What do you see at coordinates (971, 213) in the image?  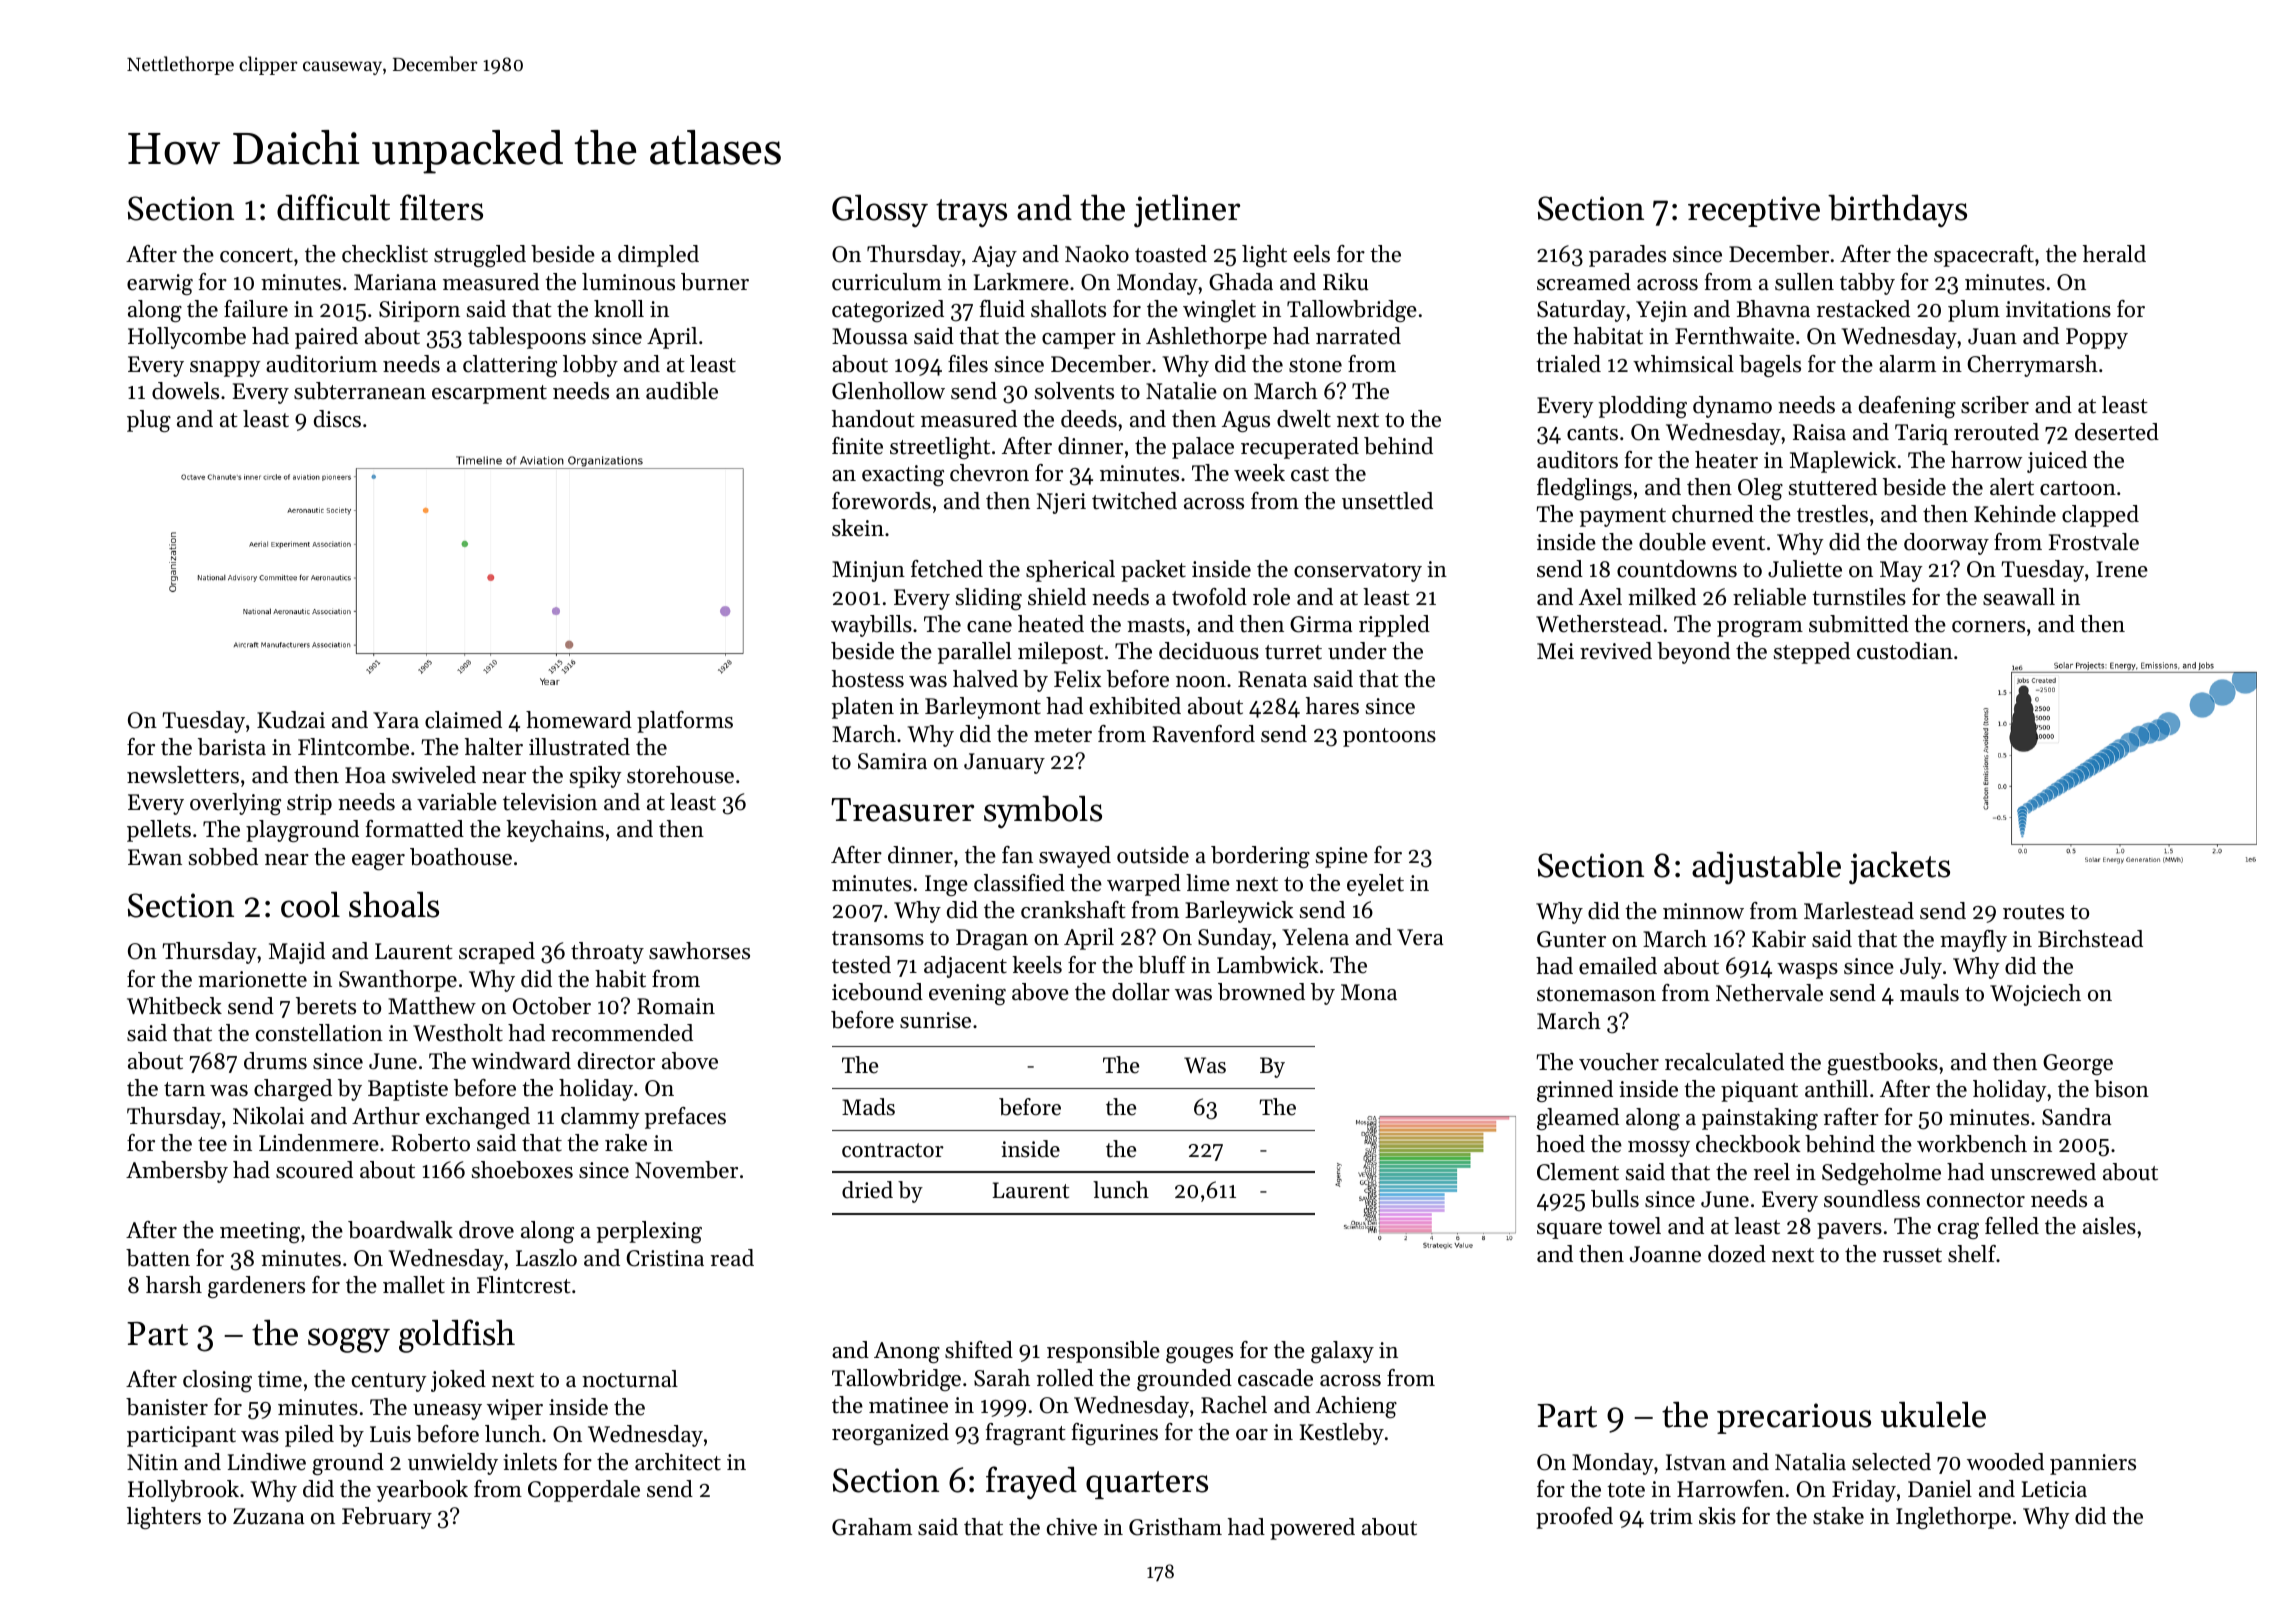 I see `trays` at bounding box center [971, 213].
